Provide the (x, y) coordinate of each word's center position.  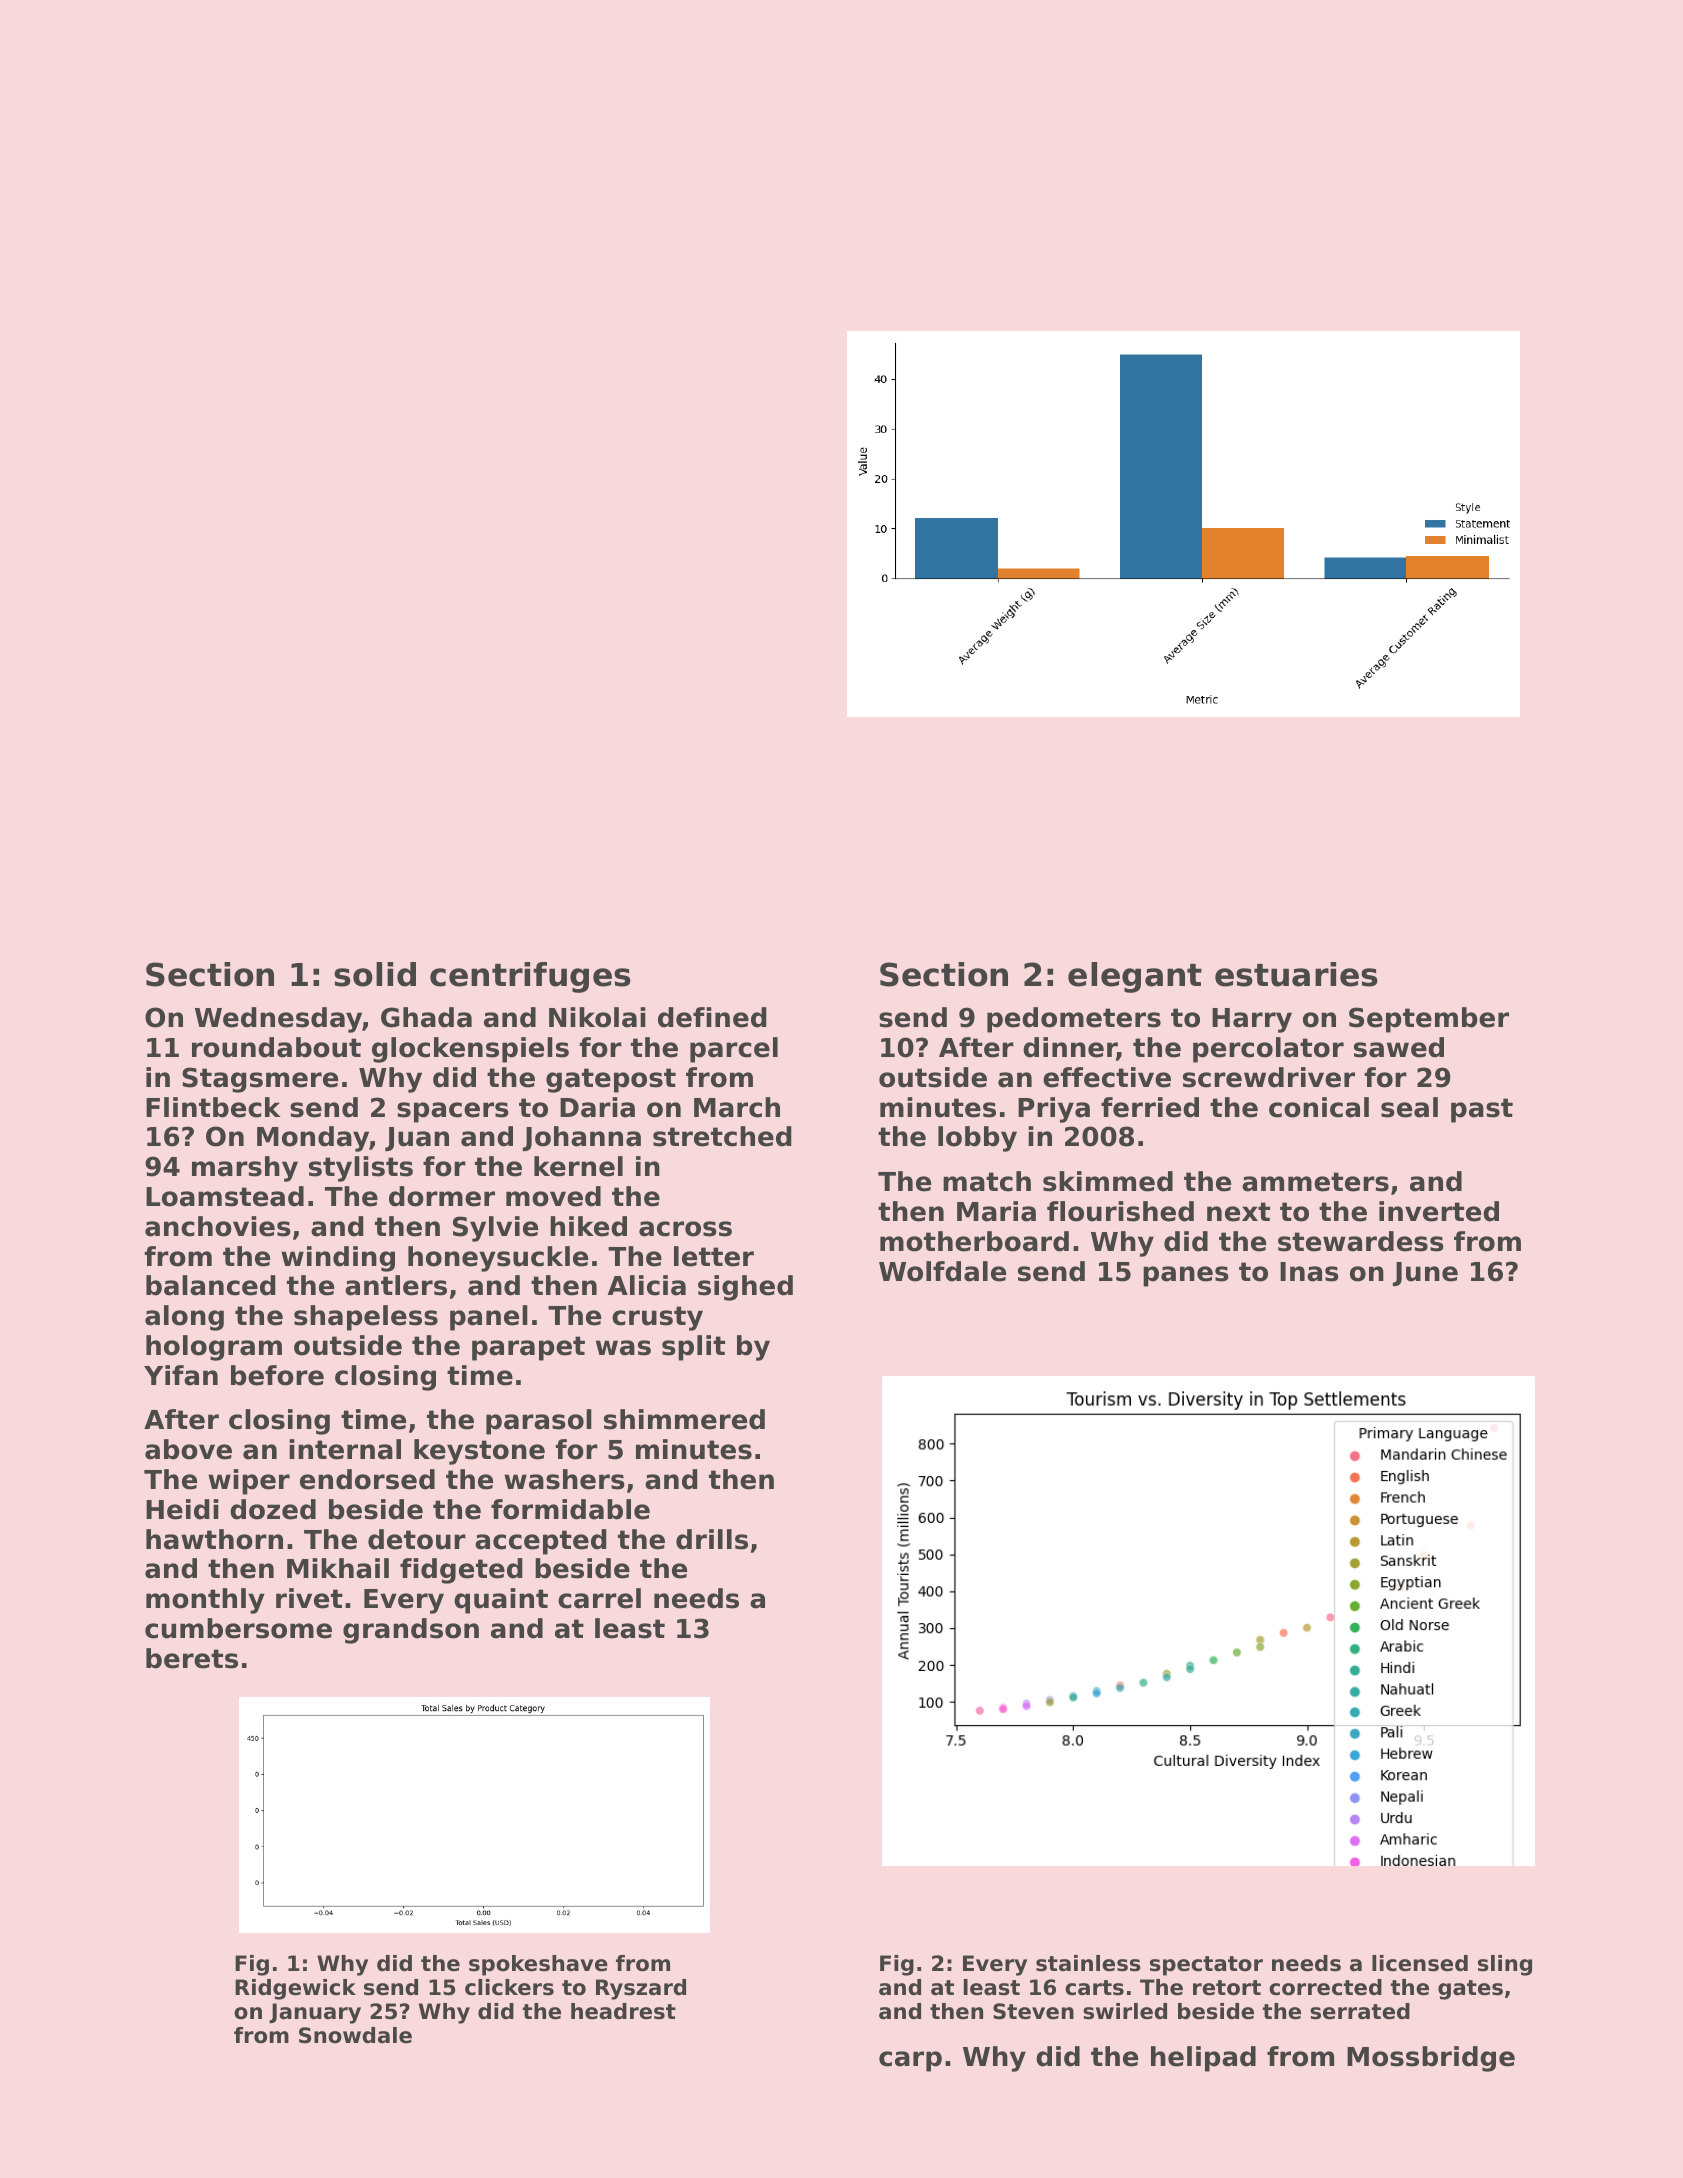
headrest (623, 2011)
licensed (1420, 1963)
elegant (1135, 977)
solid (375, 974)
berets (192, 1658)
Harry (1252, 1020)
